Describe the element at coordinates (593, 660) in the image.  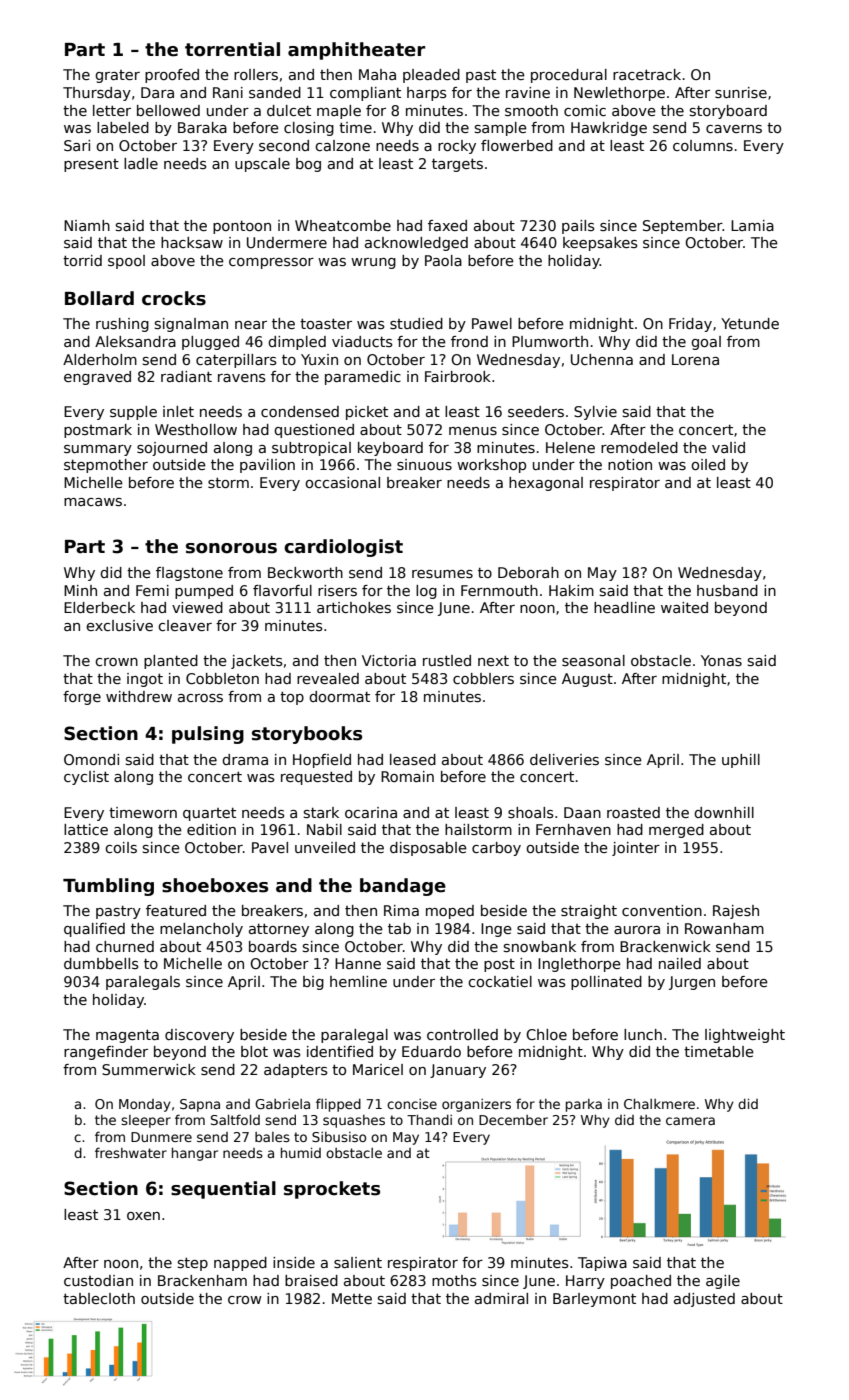
I see `seasonal` at that location.
